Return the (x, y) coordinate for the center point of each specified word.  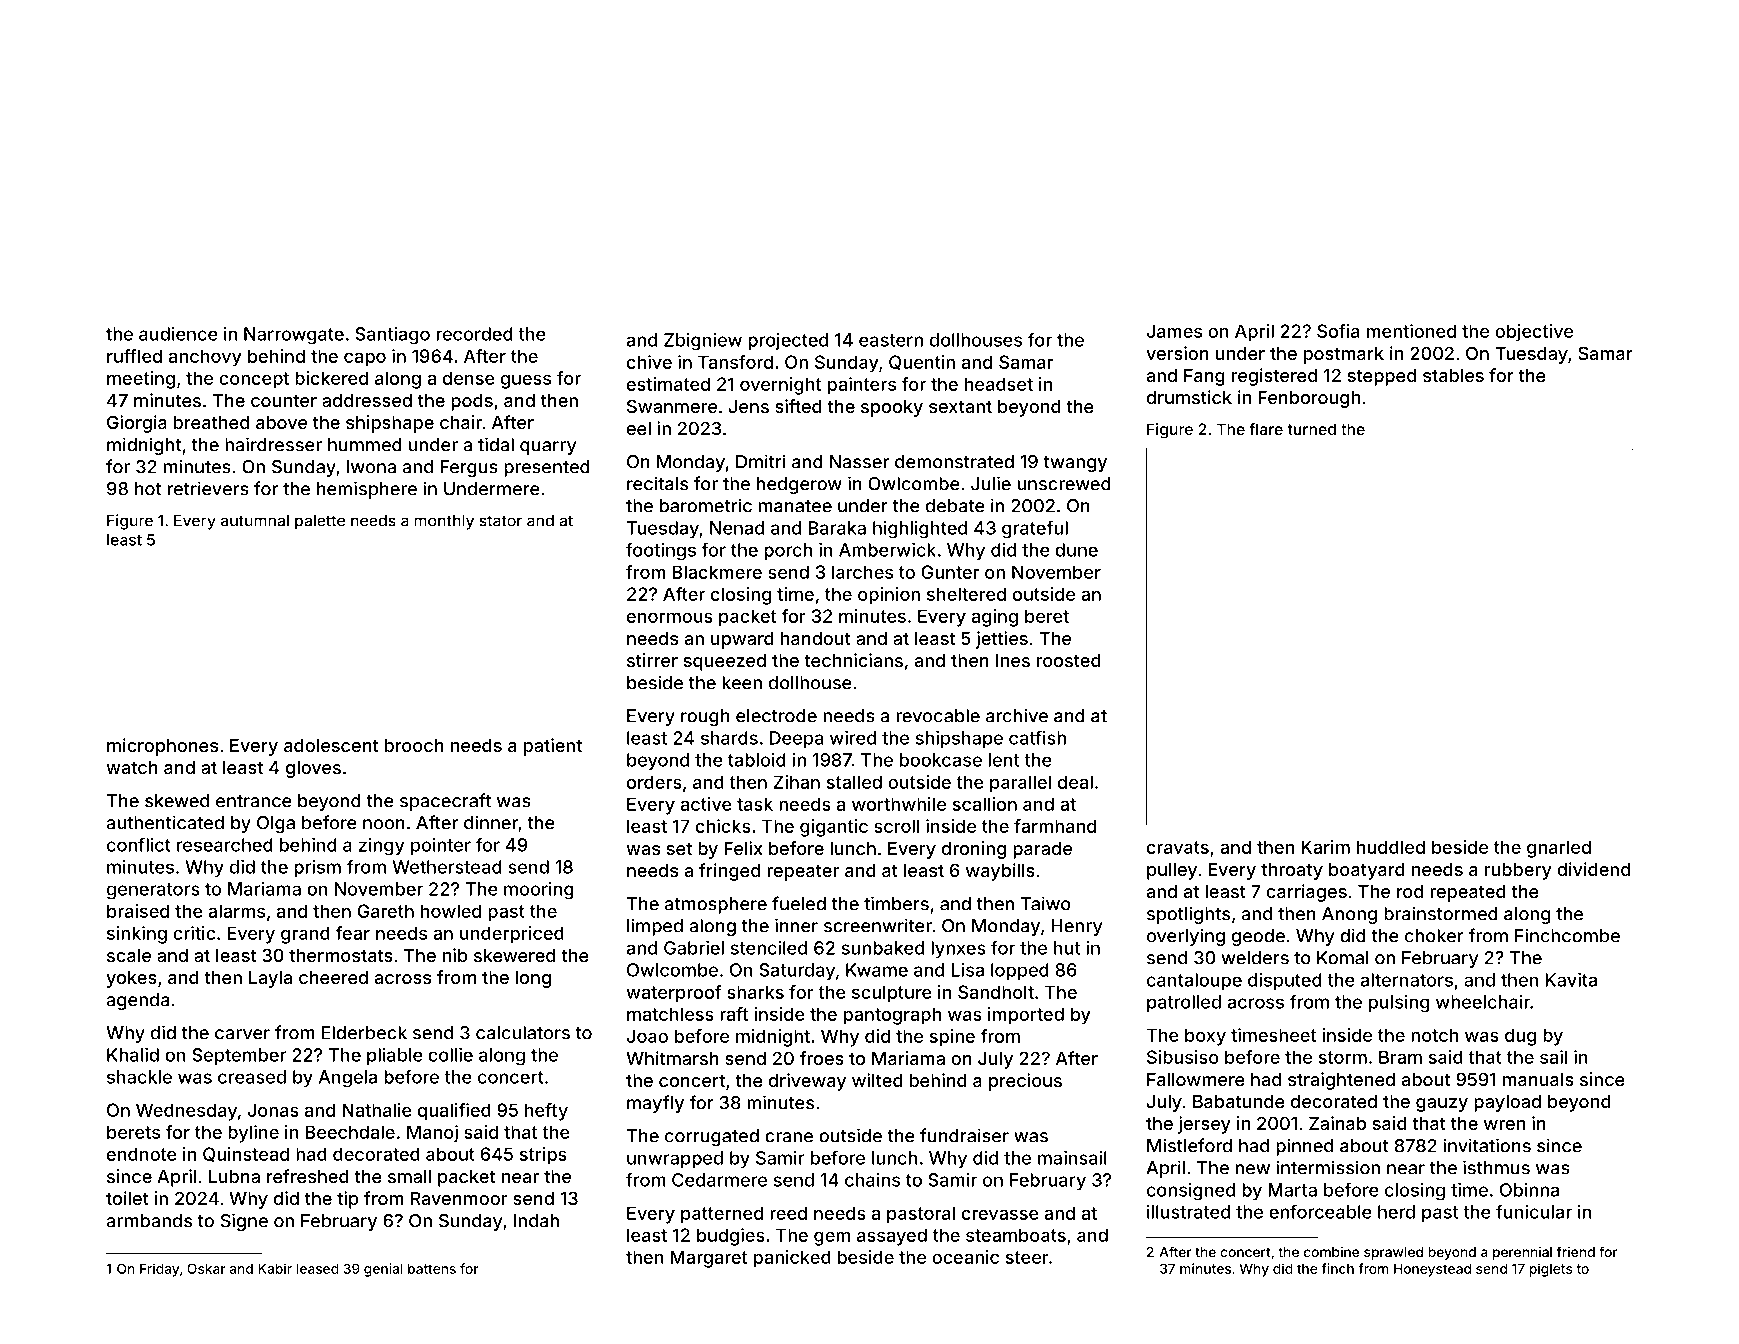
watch (132, 767)
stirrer (652, 660)
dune (1076, 550)
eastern (891, 340)
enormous (670, 617)
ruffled (134, 356)
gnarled (1559, 849)
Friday (159, 1270)
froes (821, 1058)
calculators (523, 1033)
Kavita (1571, 980)
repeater (803, 872)
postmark (1344, 355)
